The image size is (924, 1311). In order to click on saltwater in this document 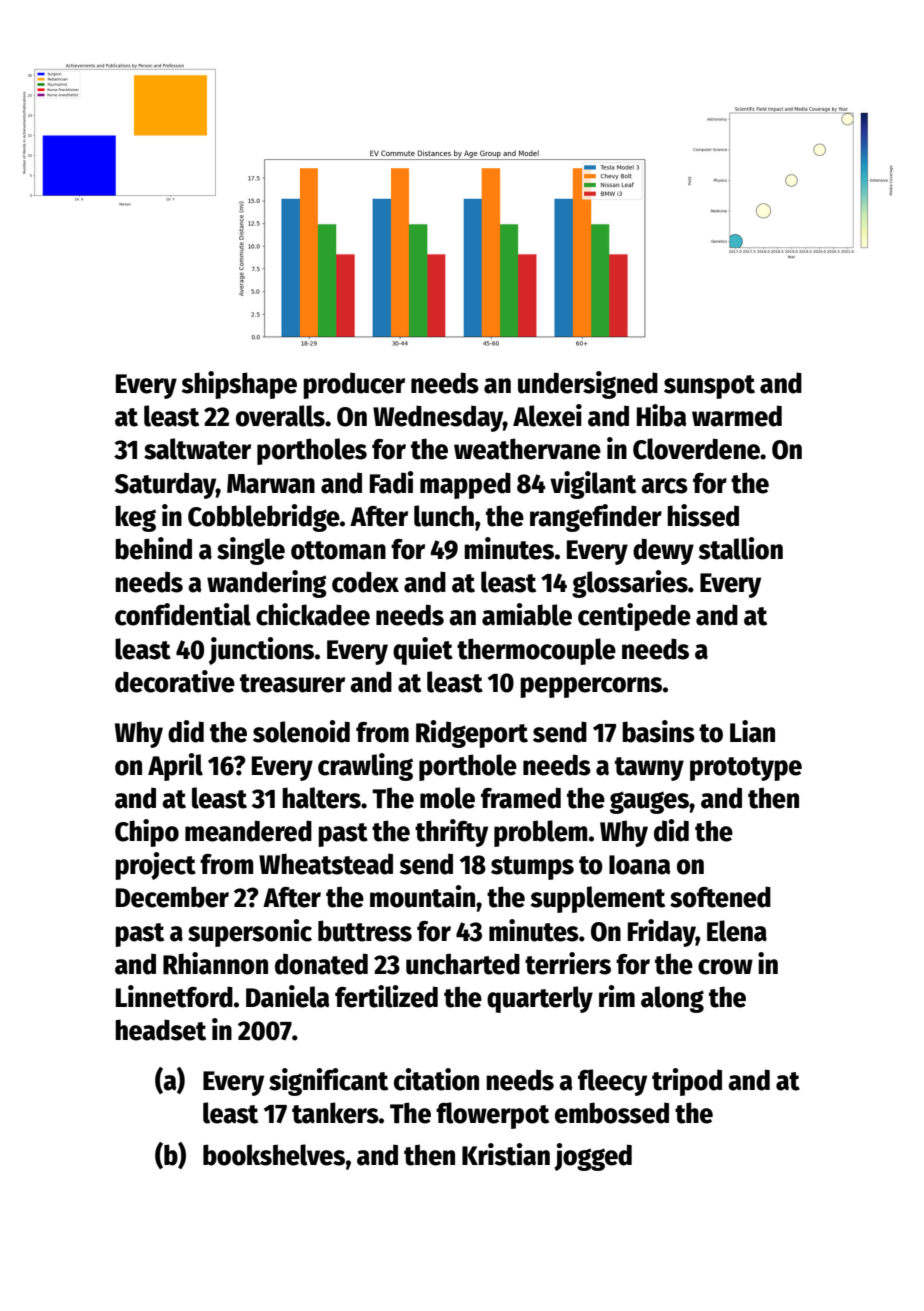, I will do `click(197, 449)`.
